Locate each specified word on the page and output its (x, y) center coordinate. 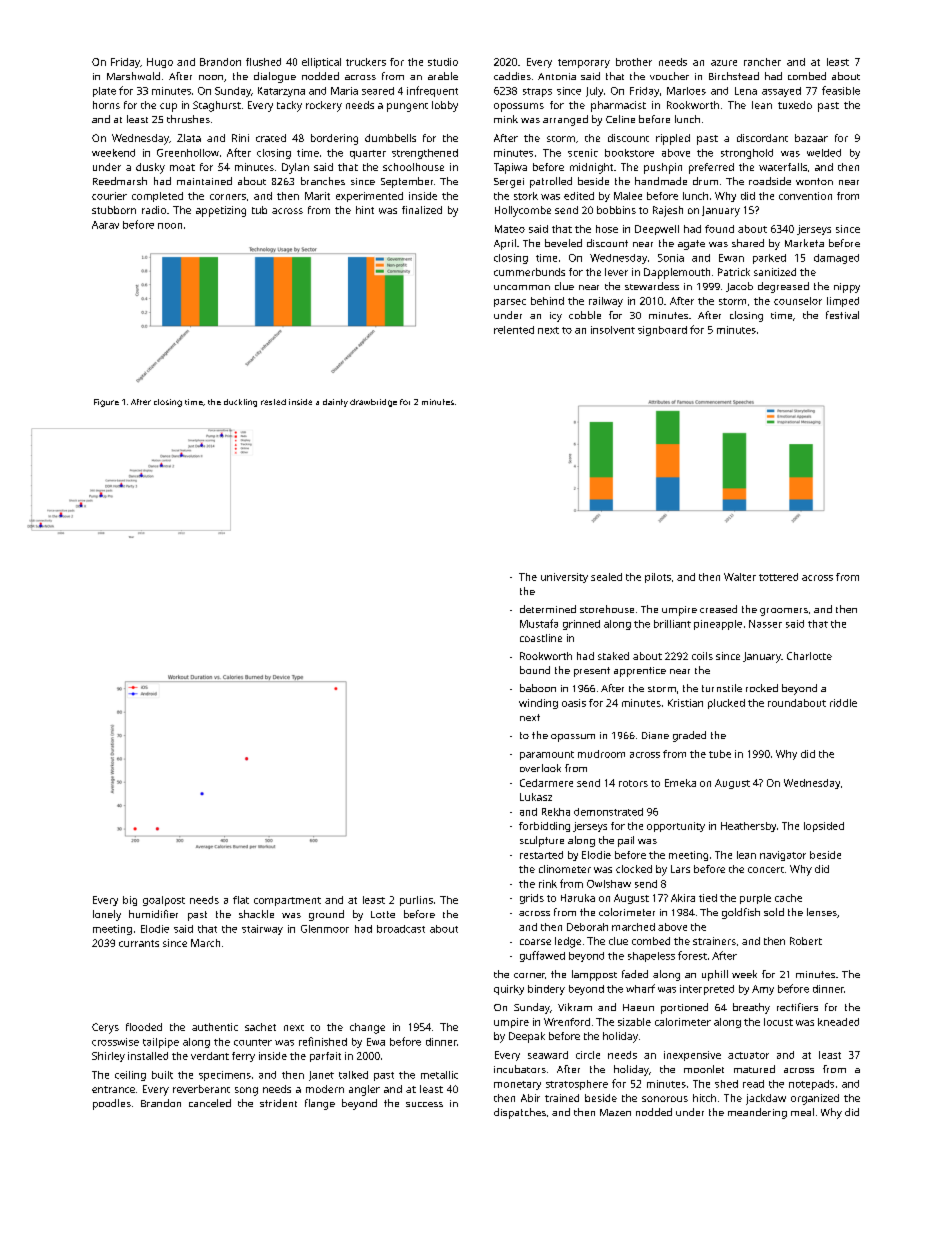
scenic (583, 153)
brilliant (672, 624)
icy (556, 317)
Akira (683, 898)
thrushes (188, 119)
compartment (287, 901)
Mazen (615, 1112)
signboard (662, 331)
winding (538, 704)
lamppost (594, 975)
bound (535, 670)
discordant (762, 138)
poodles (112, 1104)
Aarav (105, 225)
